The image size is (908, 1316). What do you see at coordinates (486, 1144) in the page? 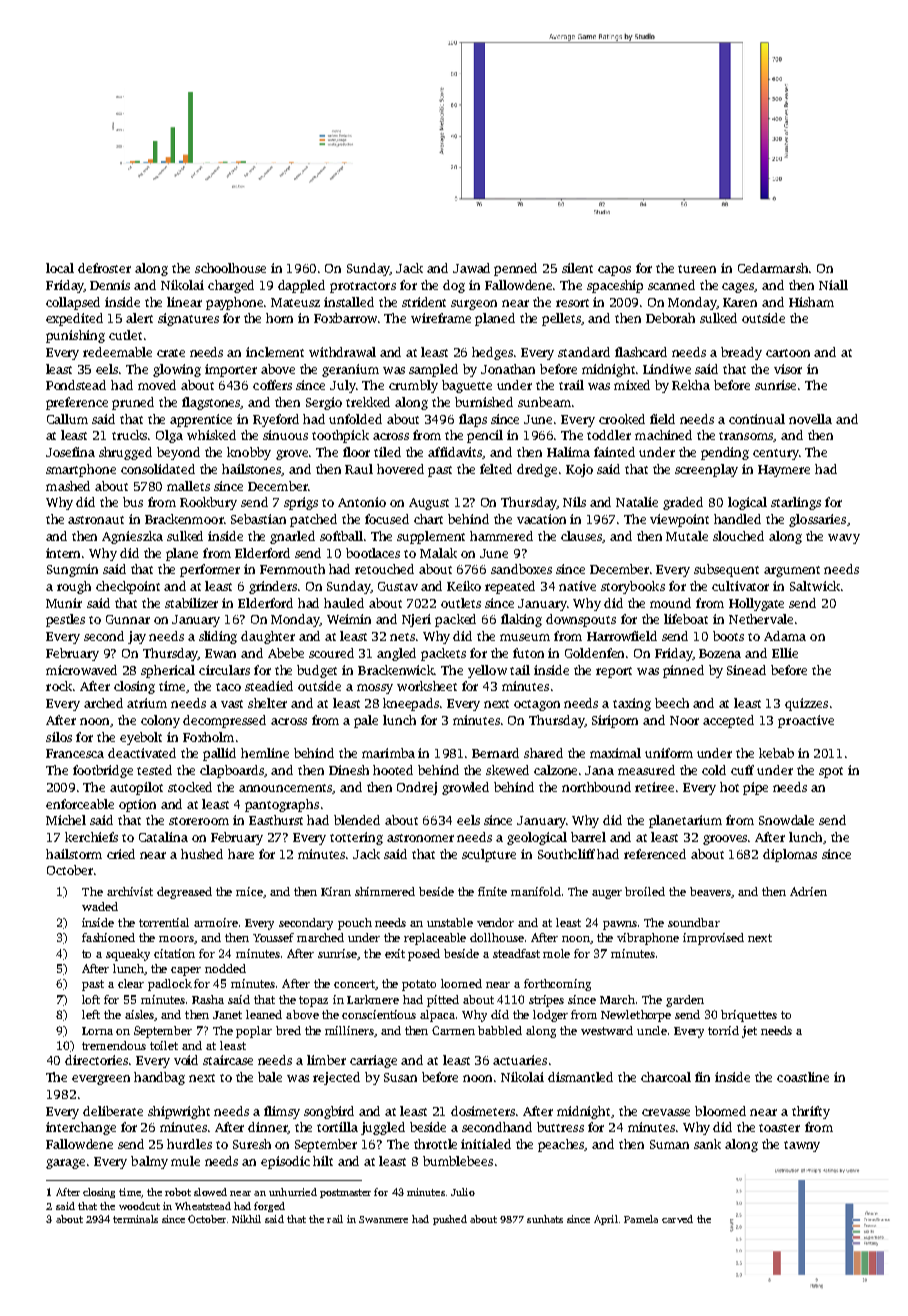
I see `initialed` at bounding box center [486, 1144].
